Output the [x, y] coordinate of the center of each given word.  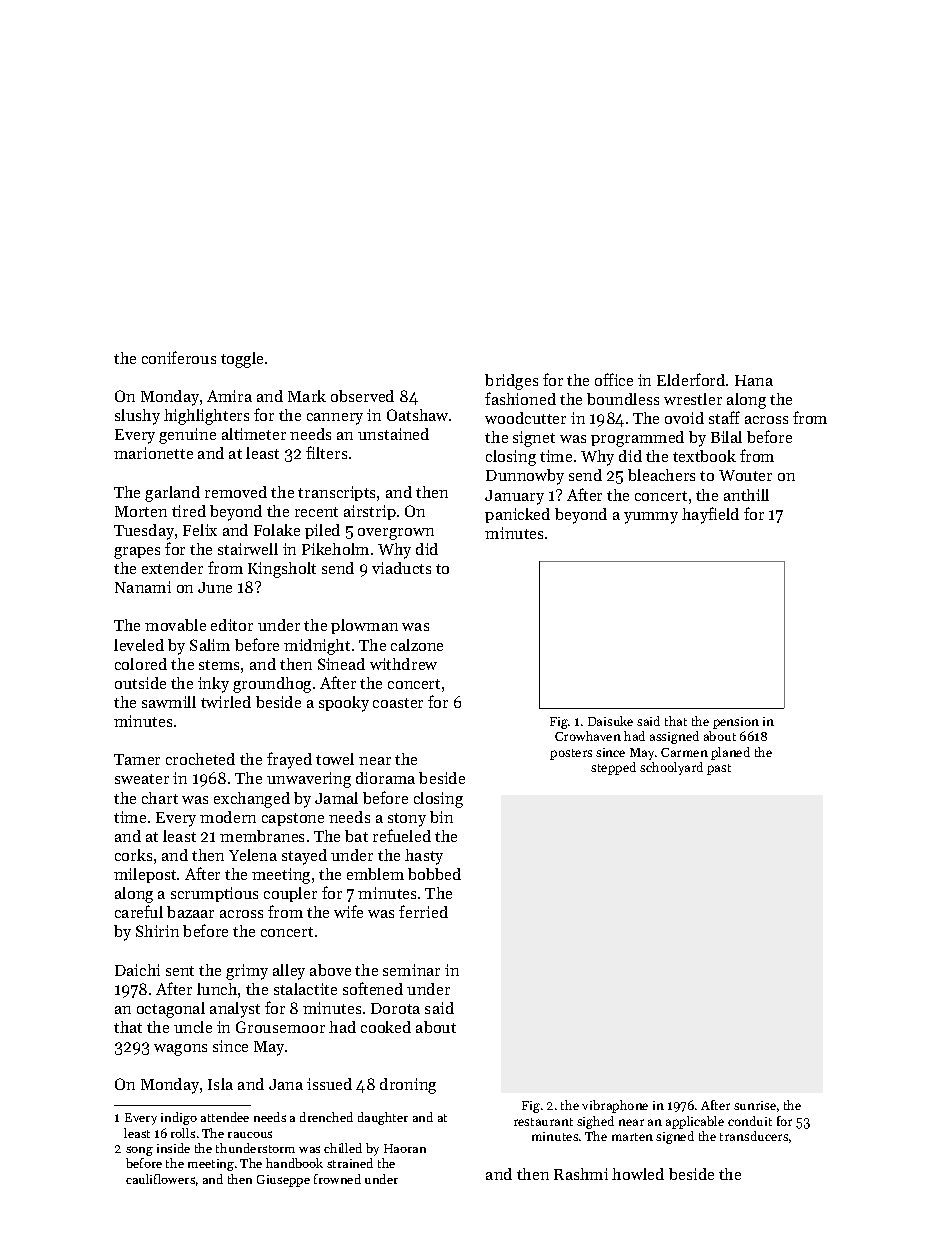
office [614, 379]
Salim [210, 645]
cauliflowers [160, 1179]
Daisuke [610, 721]
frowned [337, 1179]
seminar [411, 970]
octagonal [171, 1010]
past [719, 769]
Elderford [691, 379]
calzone [417, 645]
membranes [262, 836]
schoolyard [671, 768]
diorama [385, 778]
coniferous [179, 357]
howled [638, 1174]
